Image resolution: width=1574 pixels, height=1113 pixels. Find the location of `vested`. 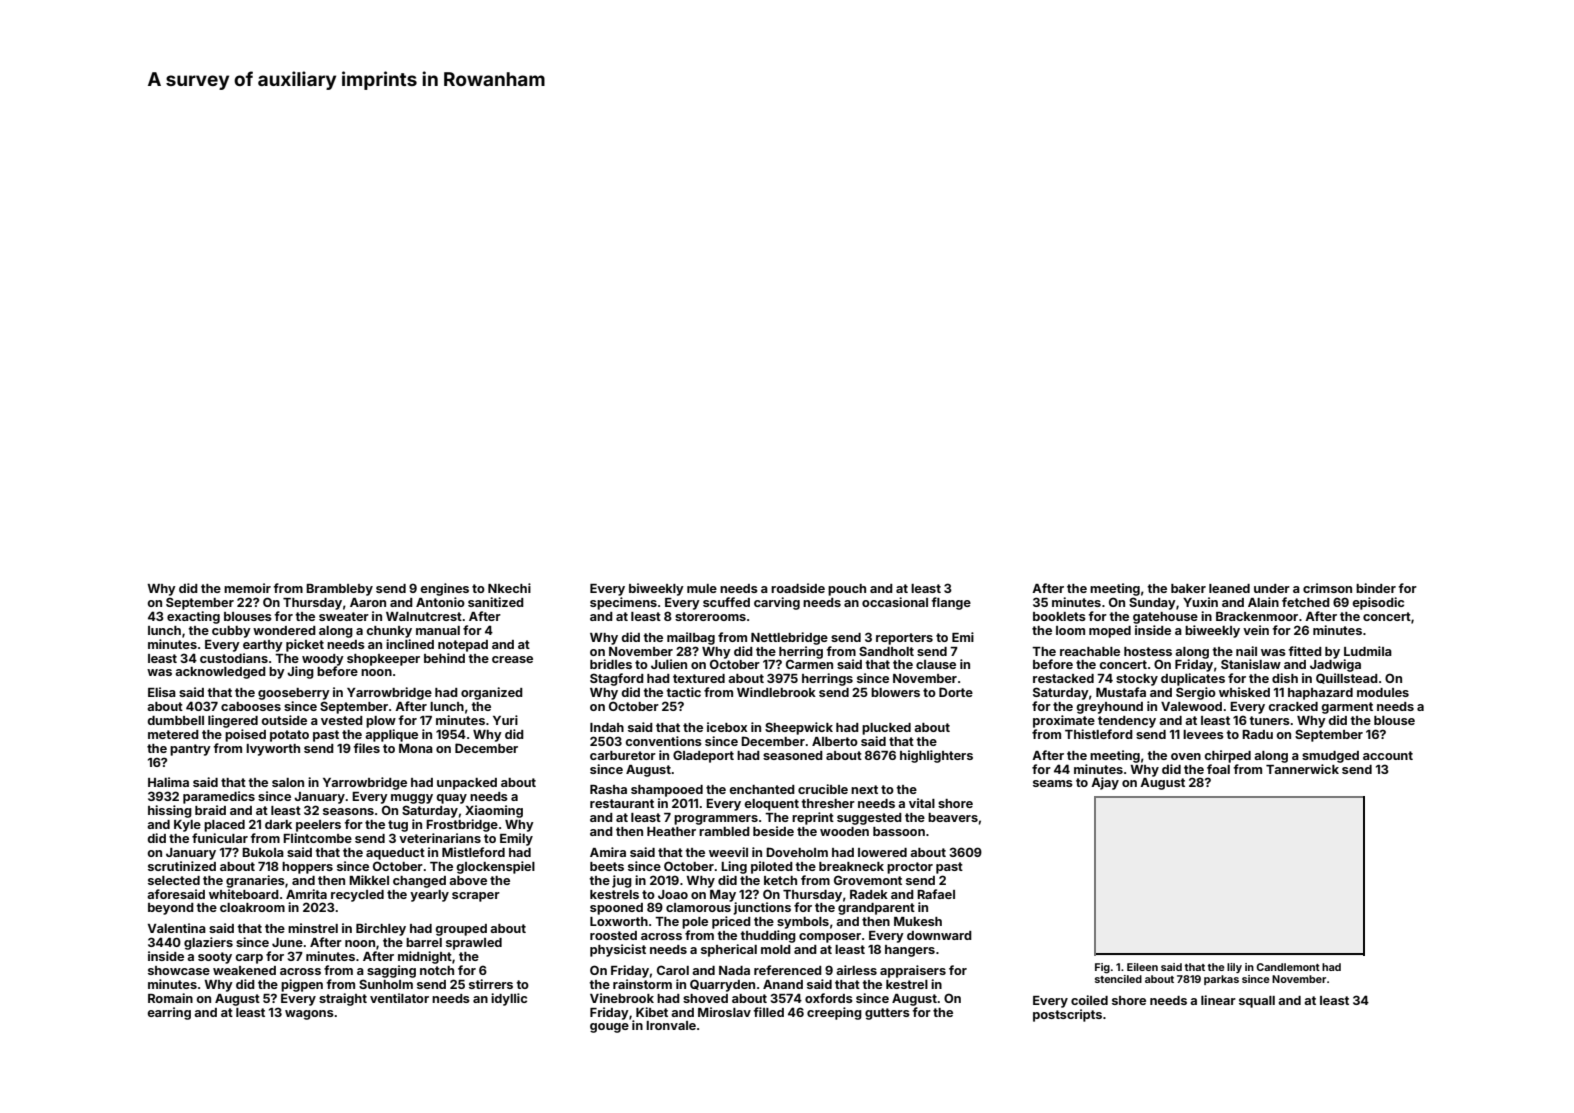

vested is located at coordinates (342, 720).
